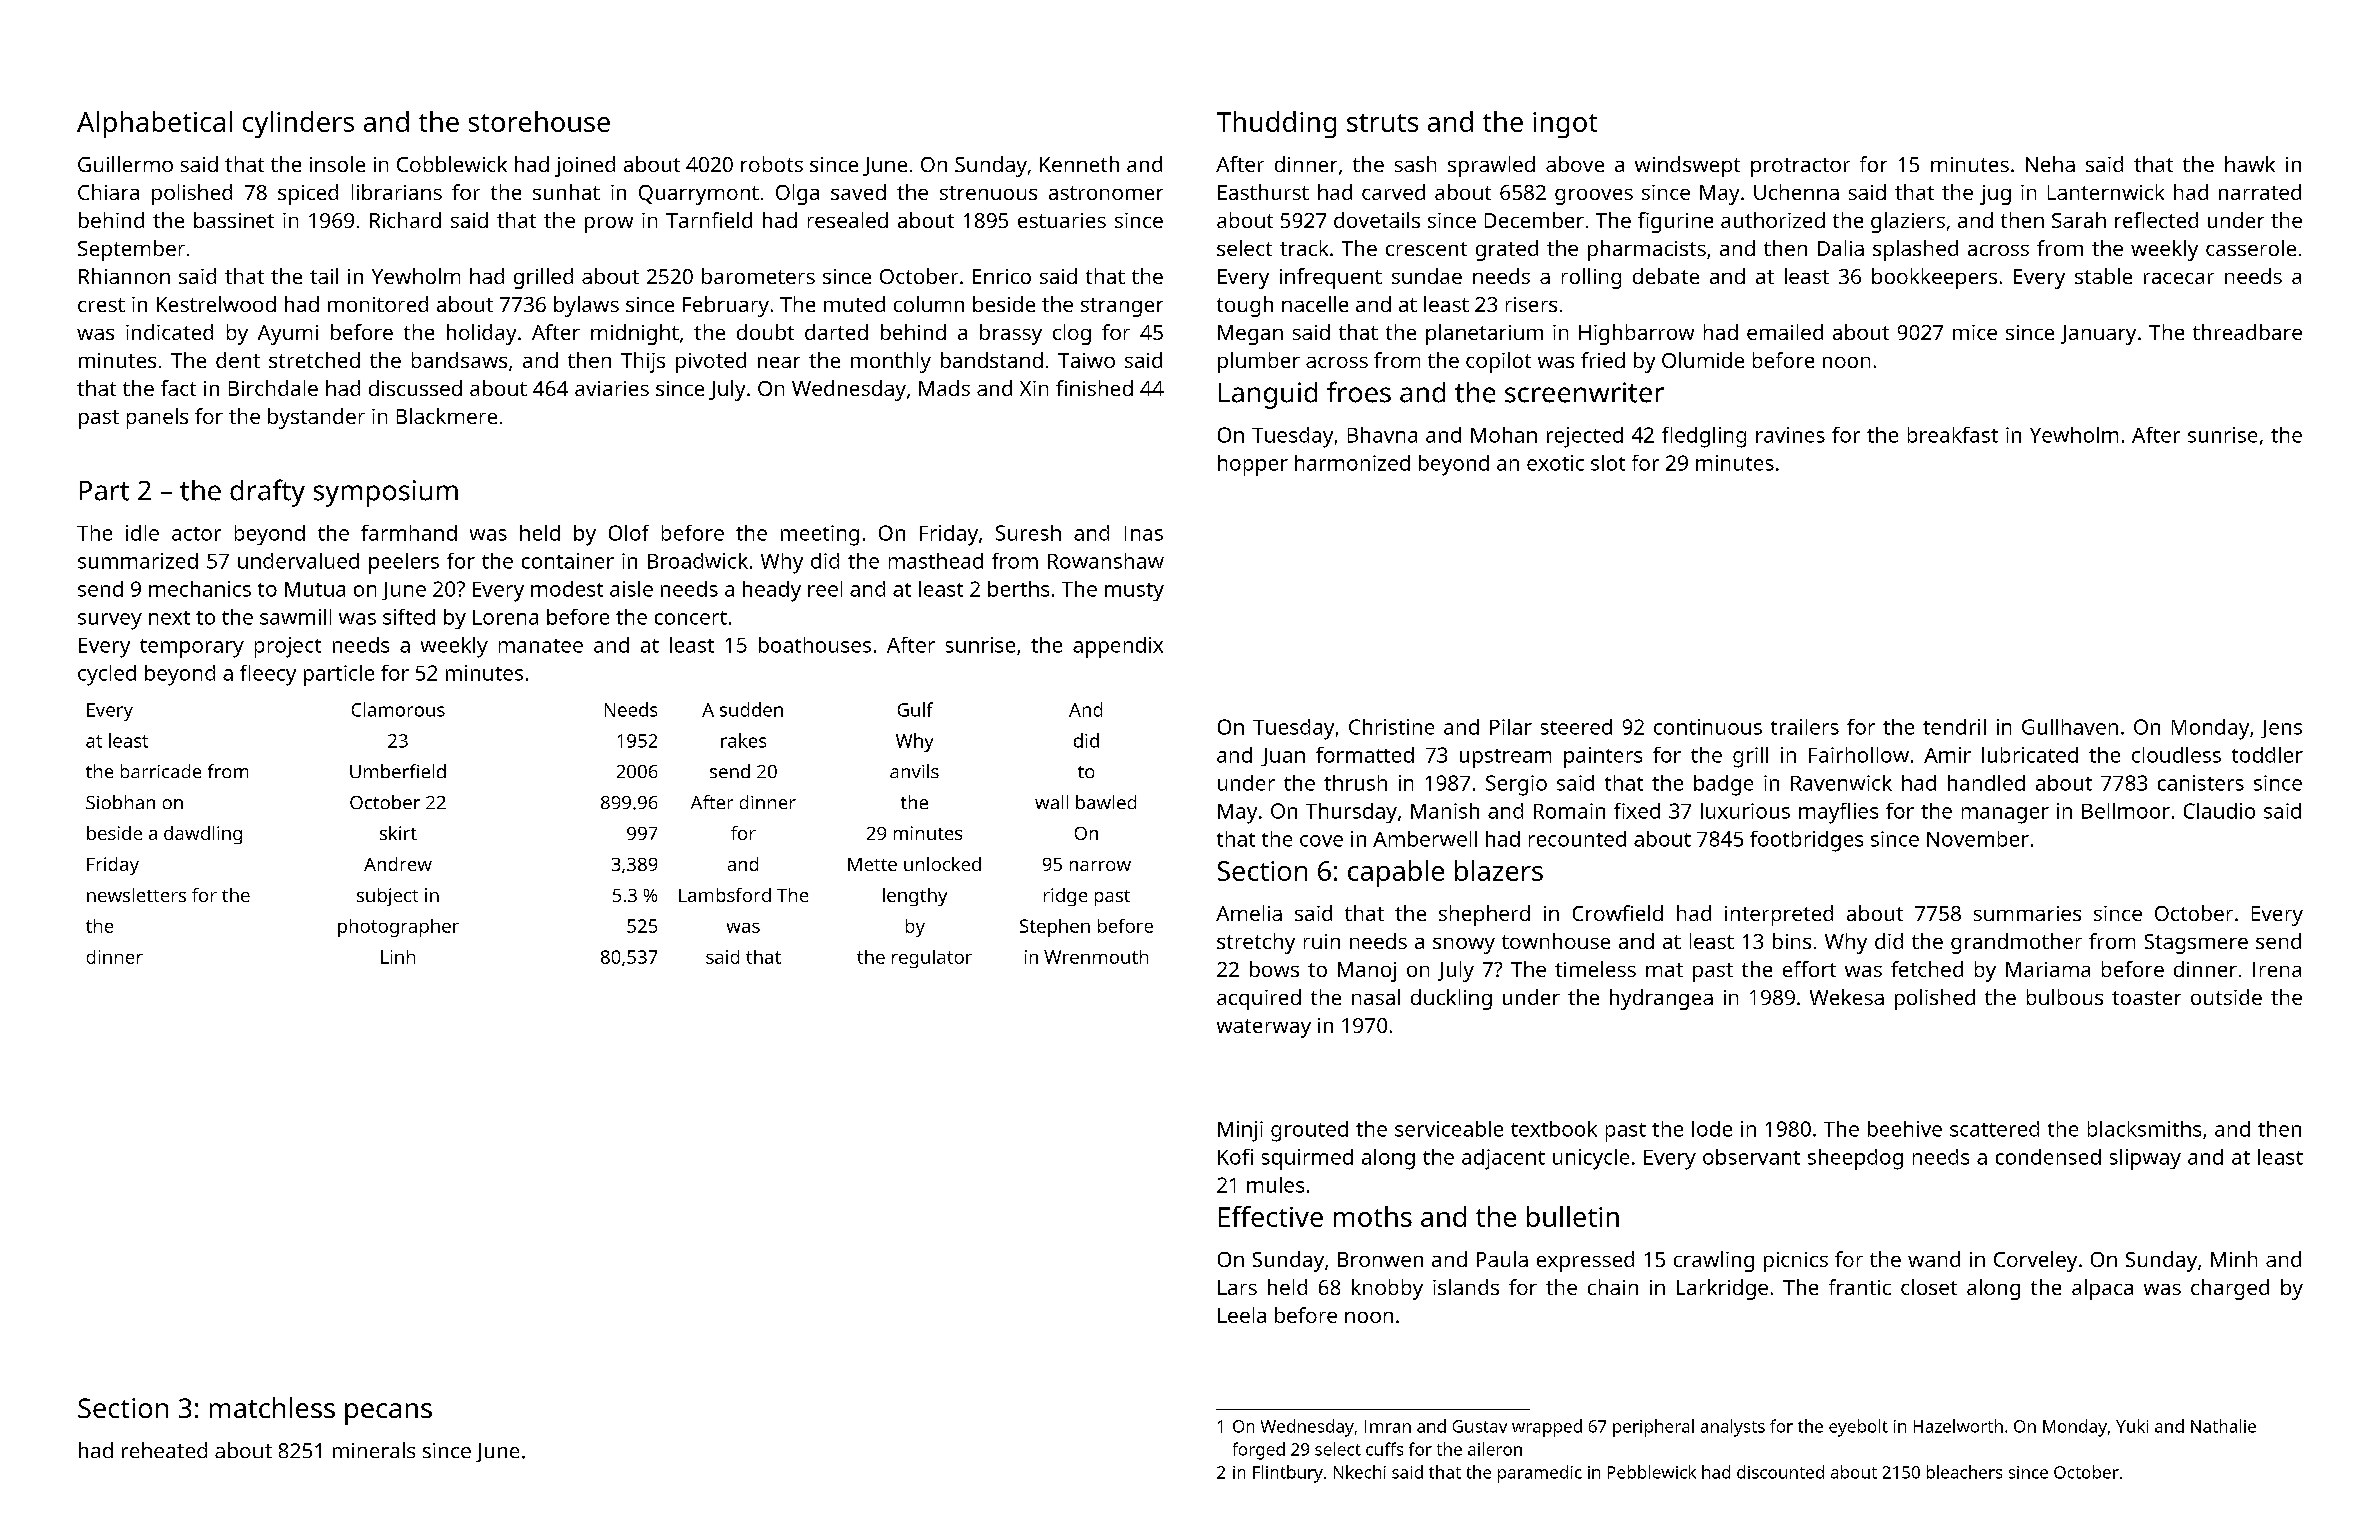 The image size is (2380, 1540). I want to click on Christine, so click(1391, 727).
